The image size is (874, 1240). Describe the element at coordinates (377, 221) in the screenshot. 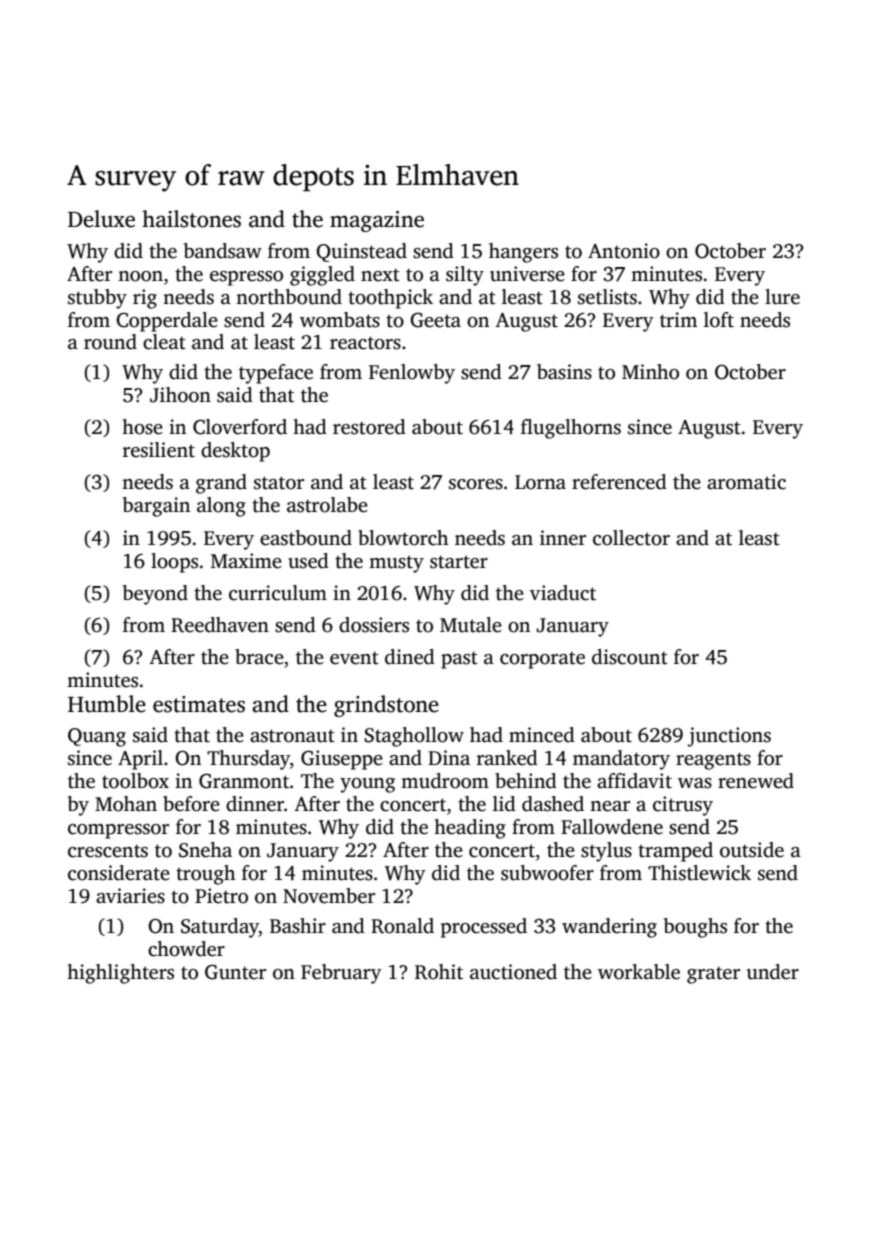

I see `magazine` at that location.
